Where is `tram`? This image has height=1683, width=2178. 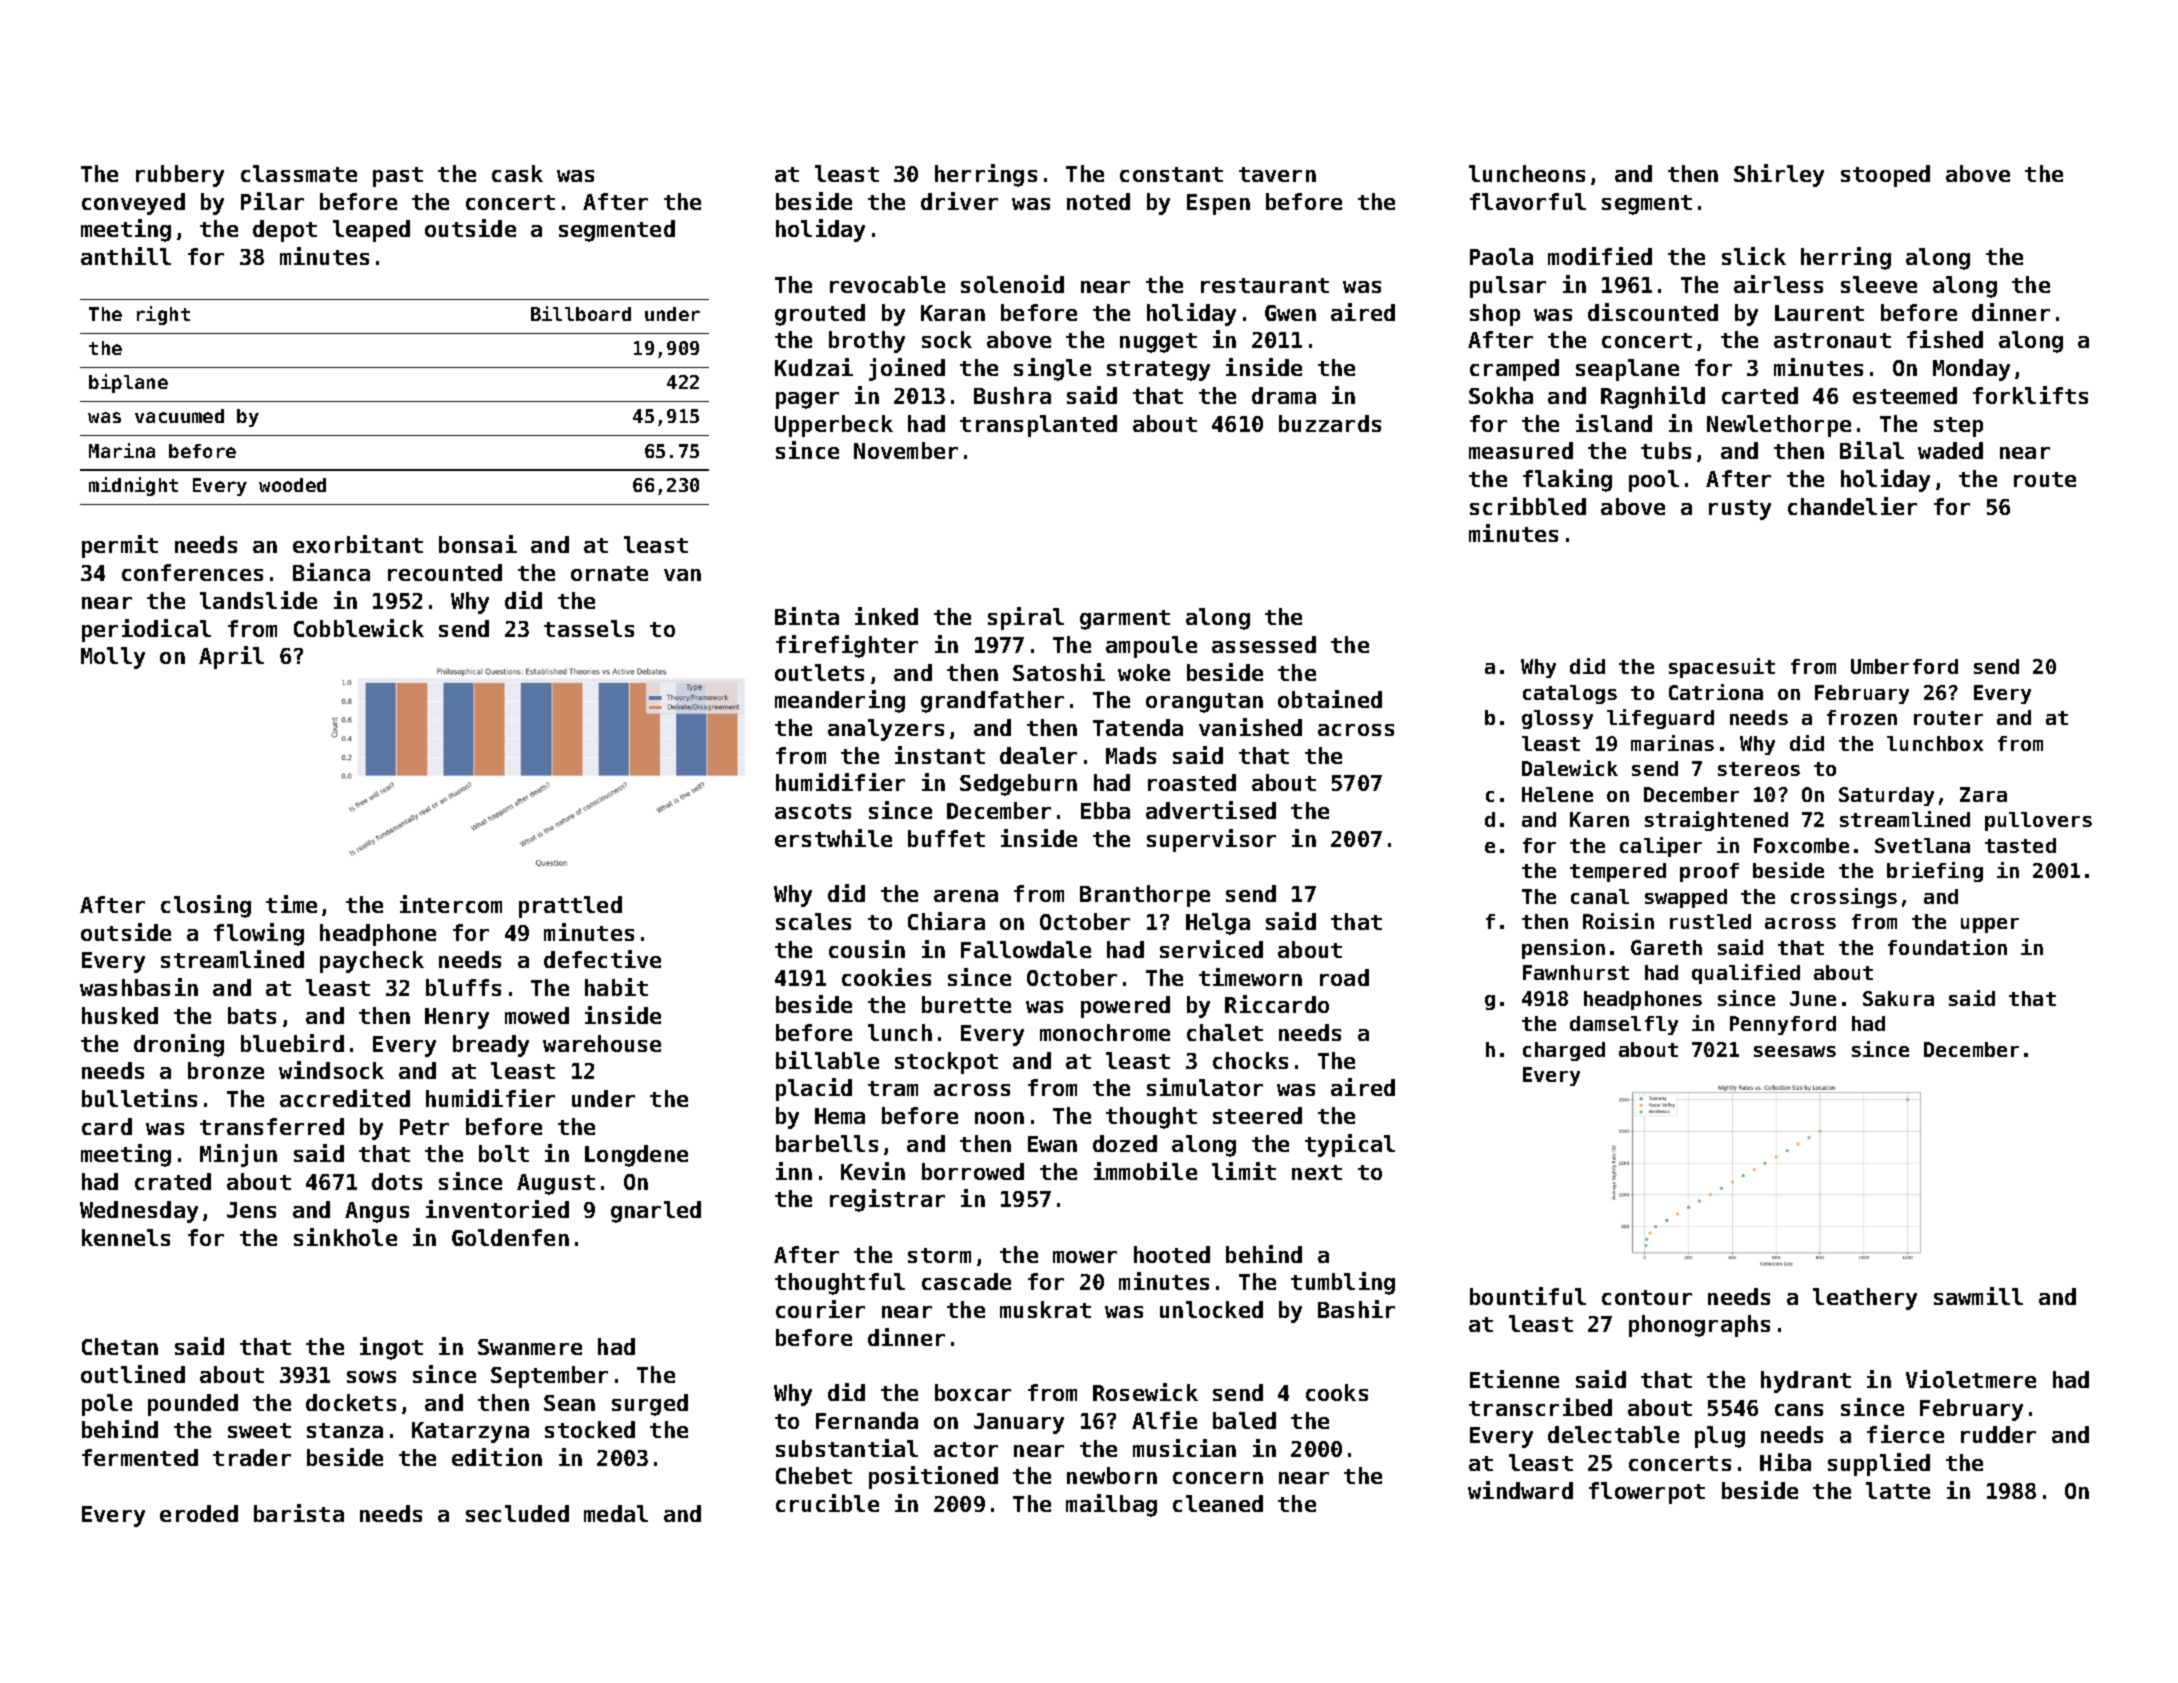 tram is located at coordinates (893, 1088).
